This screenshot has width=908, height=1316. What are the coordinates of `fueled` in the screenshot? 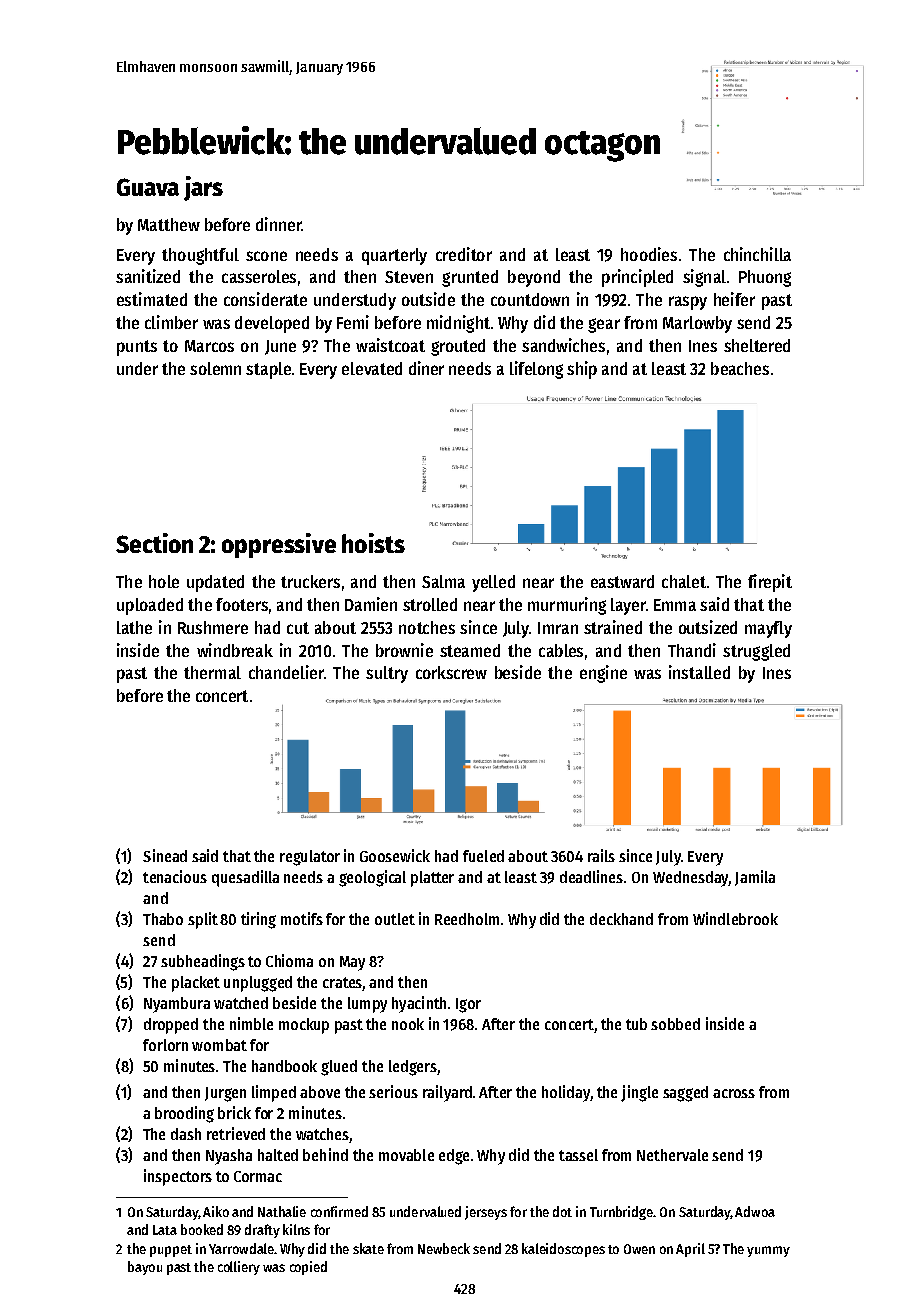 It's located at (483, 856).
